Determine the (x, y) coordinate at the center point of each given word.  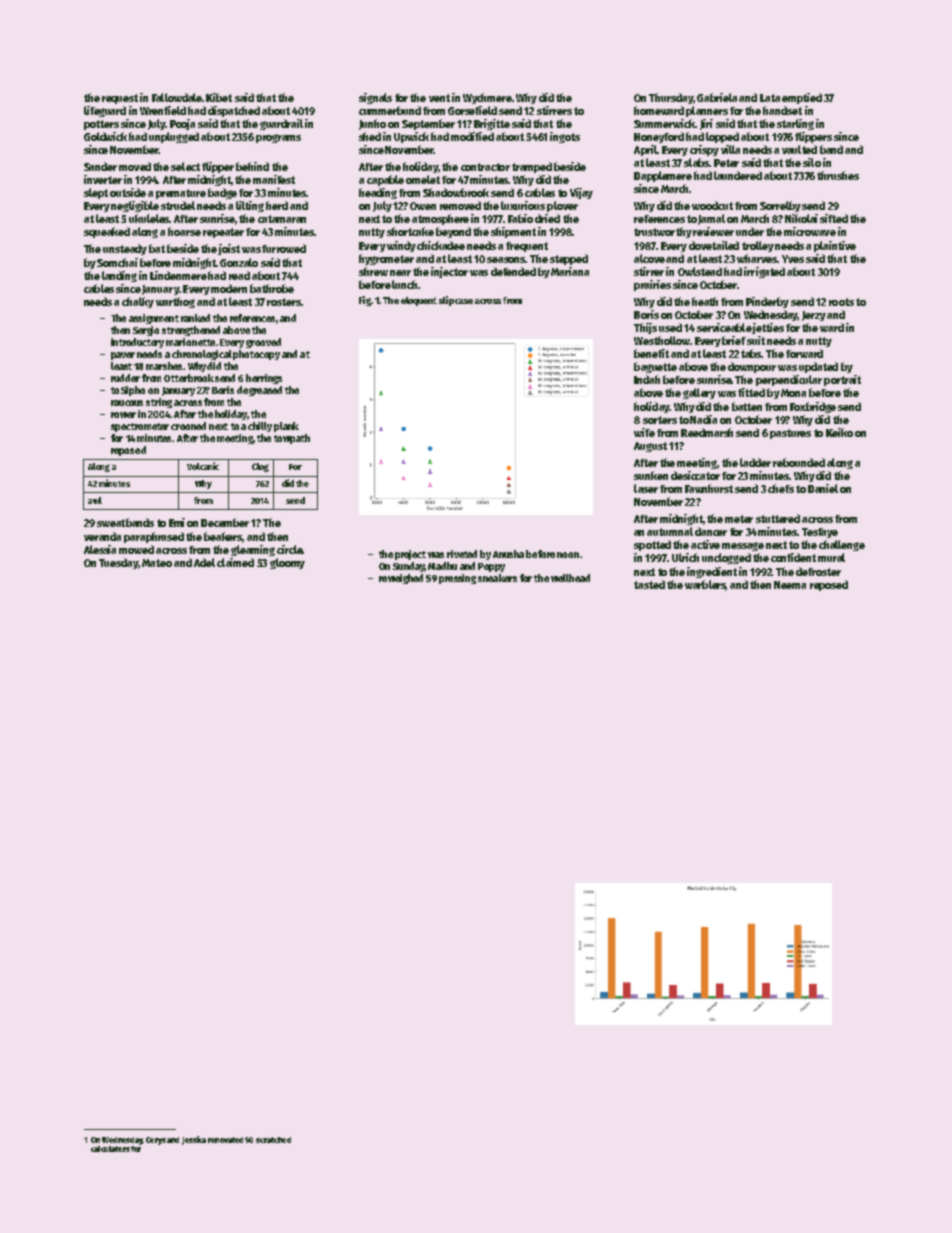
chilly (260, 427)
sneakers (497, 578)
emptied (802, 98)
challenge (842, 545)
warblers (705, 585)
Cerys (156, 1141)
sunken (651, 475)
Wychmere (487, 98)
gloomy (287, 563)
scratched (273, 1140)
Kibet (219, 97)
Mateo (157, 563)
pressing (457, 579)
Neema (790, 585)
